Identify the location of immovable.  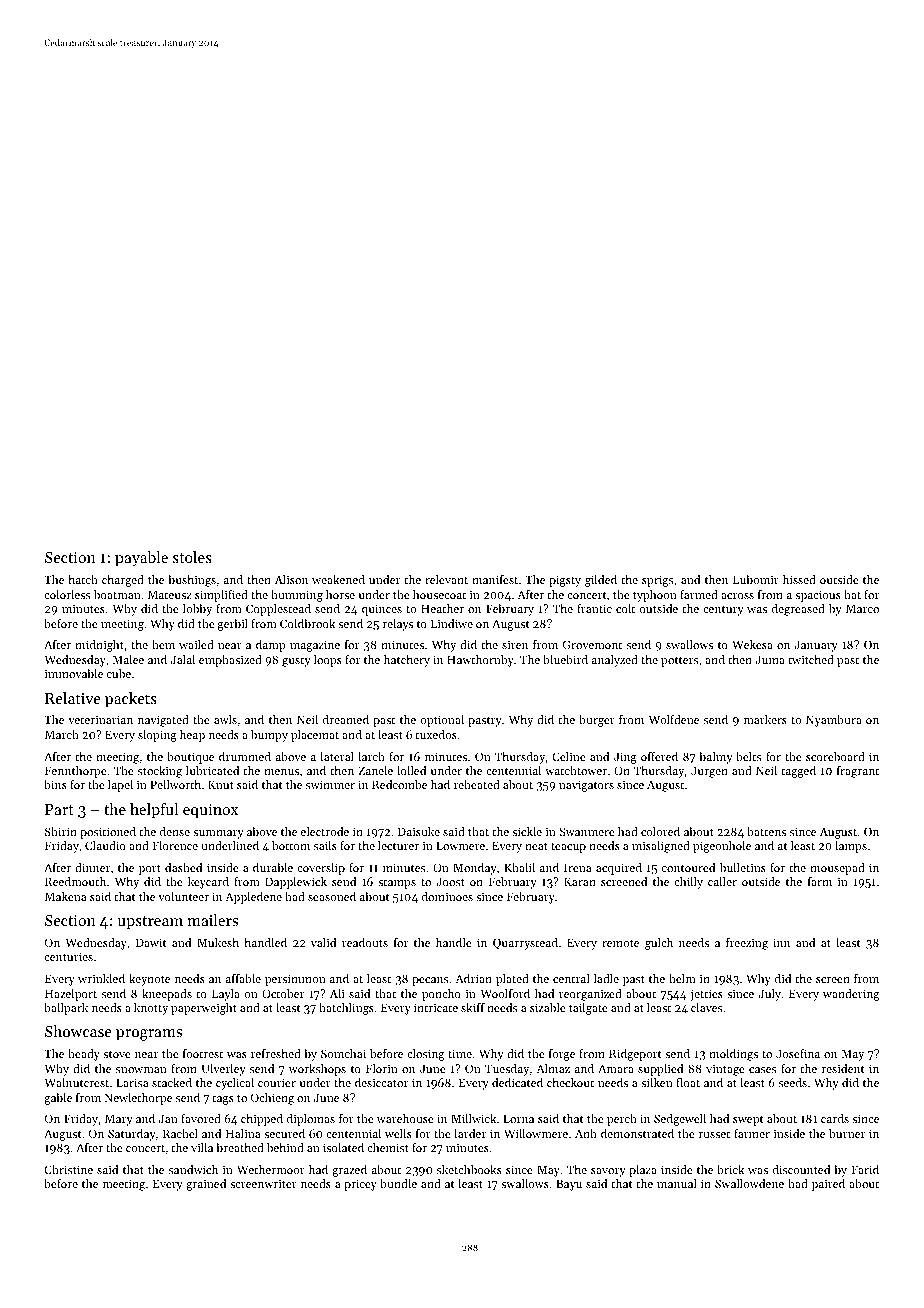
(74, 673).
